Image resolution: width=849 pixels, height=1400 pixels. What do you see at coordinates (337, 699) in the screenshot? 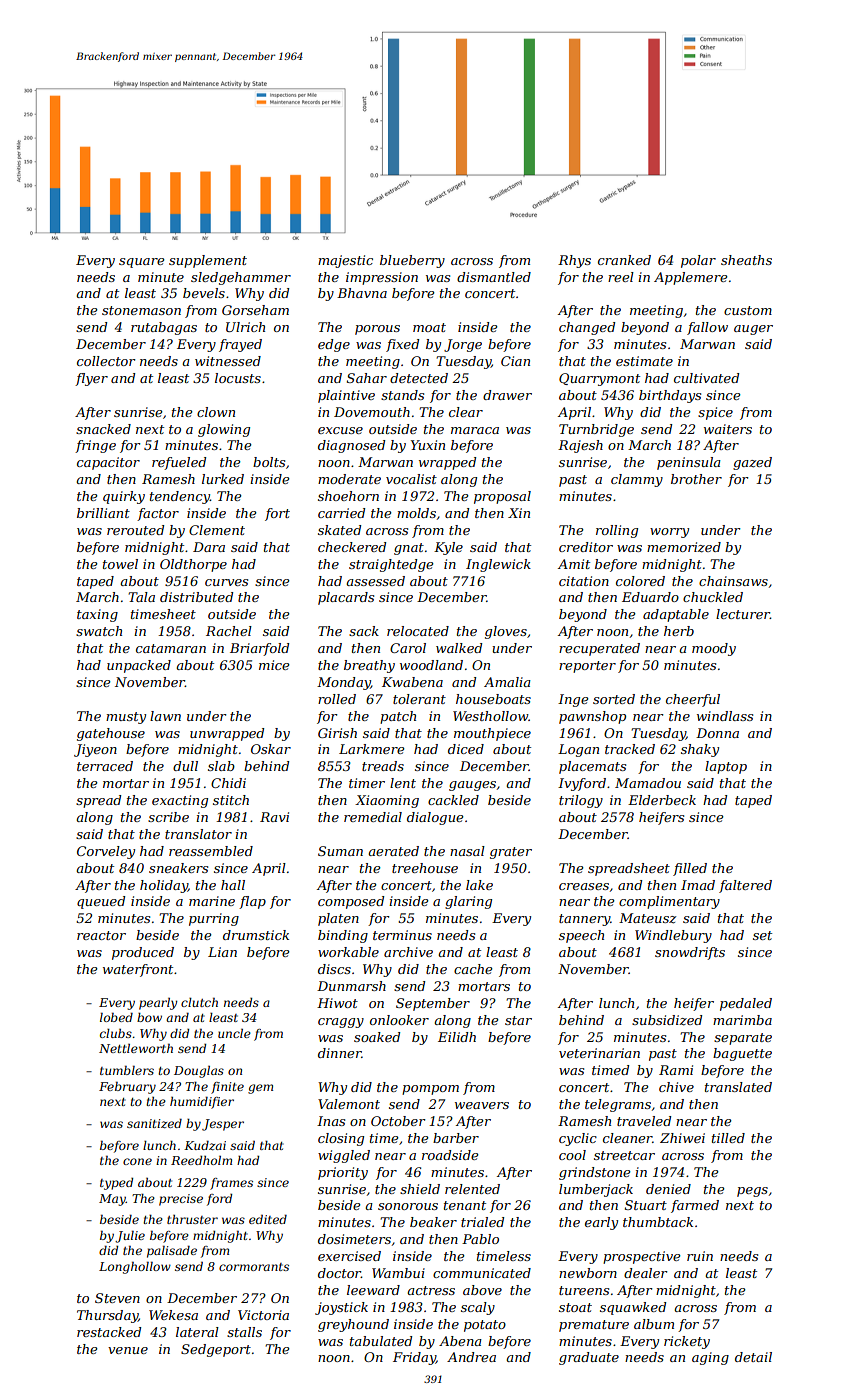
I see `rolled` at bounding box center [337, 699].
